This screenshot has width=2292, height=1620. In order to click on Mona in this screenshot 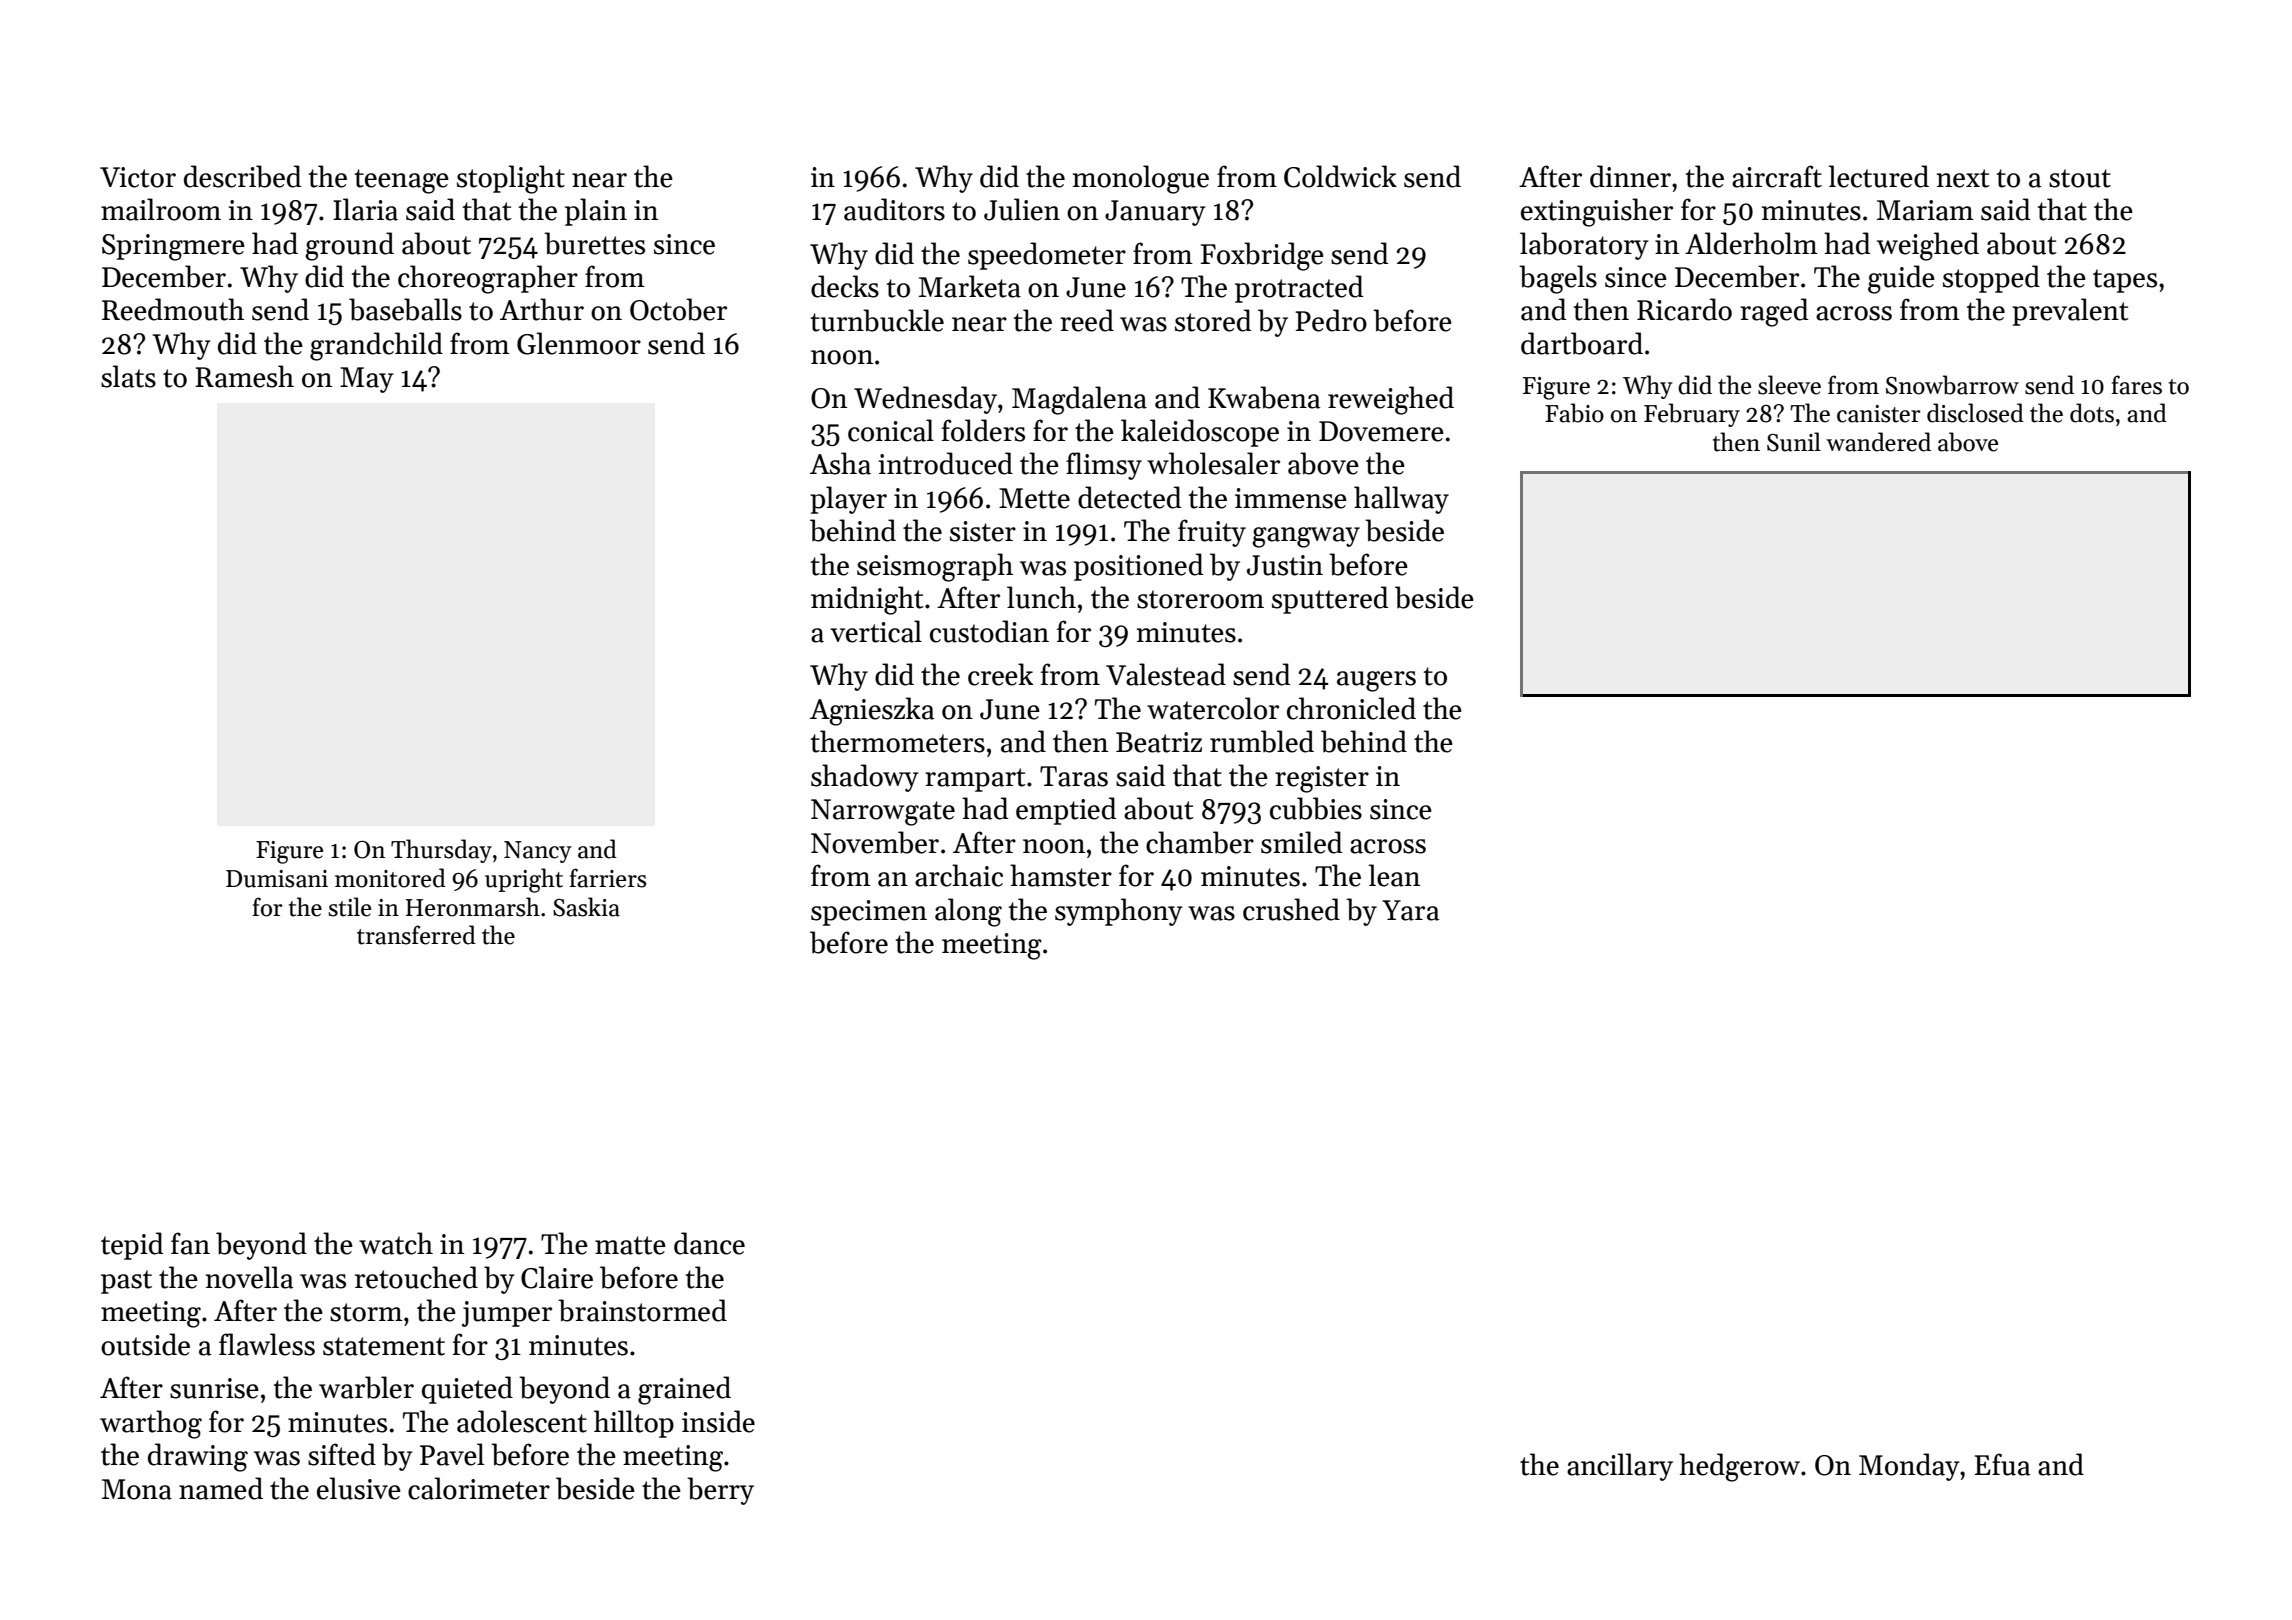, I will do `click(137, 1489)`.
